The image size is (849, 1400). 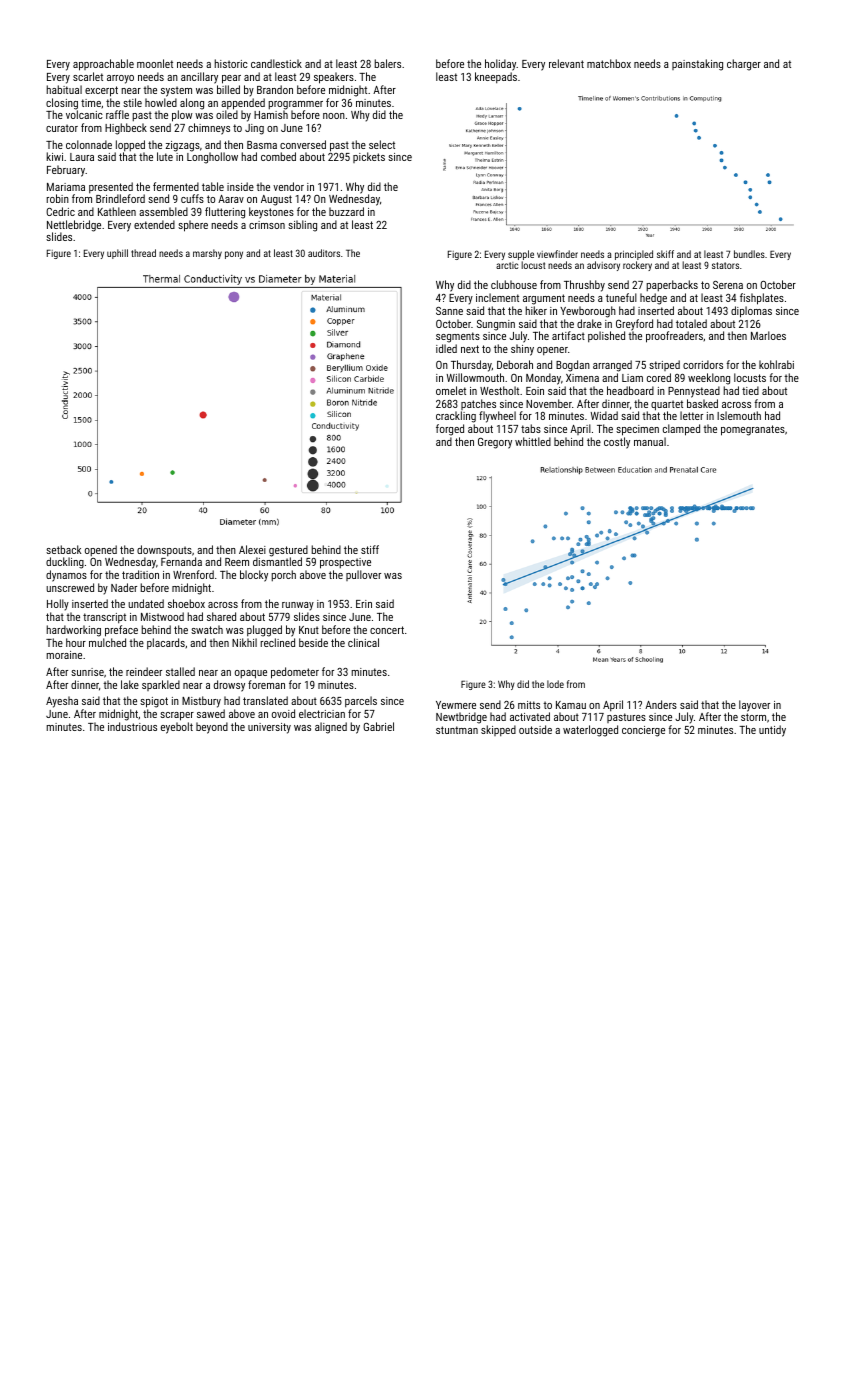 What do you see at coordinates (103, 65) in the page?
I see `approachable` at bounding box center [103, 65].
